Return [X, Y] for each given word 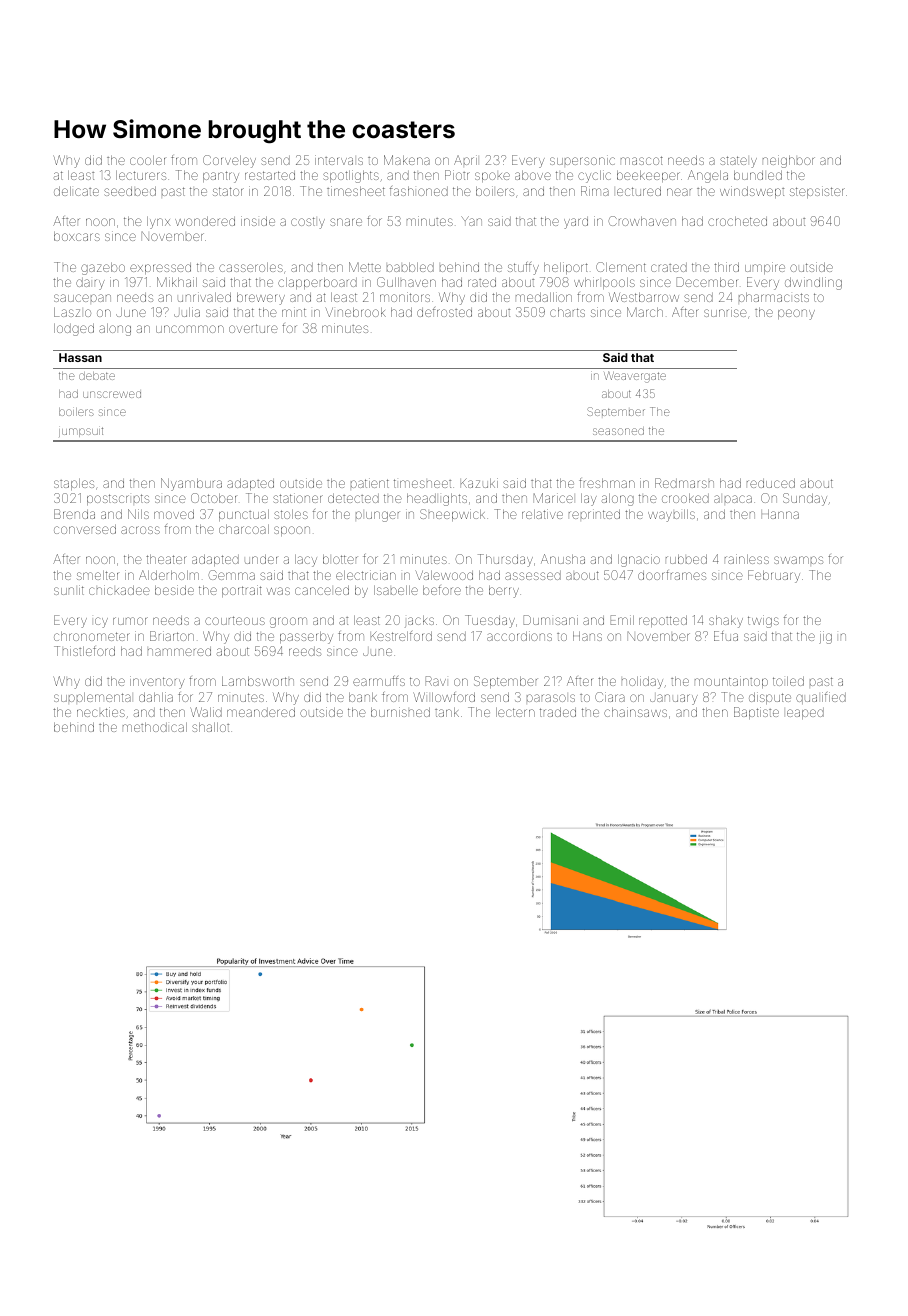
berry [504, 591]
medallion [544, 297]
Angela [708, 176]
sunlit [69, 590]
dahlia [156, 697]
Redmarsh [684, 483]
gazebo [103, 268]
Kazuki [479, 483]
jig [825, 637]
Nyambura [191, 484]
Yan [471, 221]
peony [796, 314]
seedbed [130, 191]
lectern [515, 712]
